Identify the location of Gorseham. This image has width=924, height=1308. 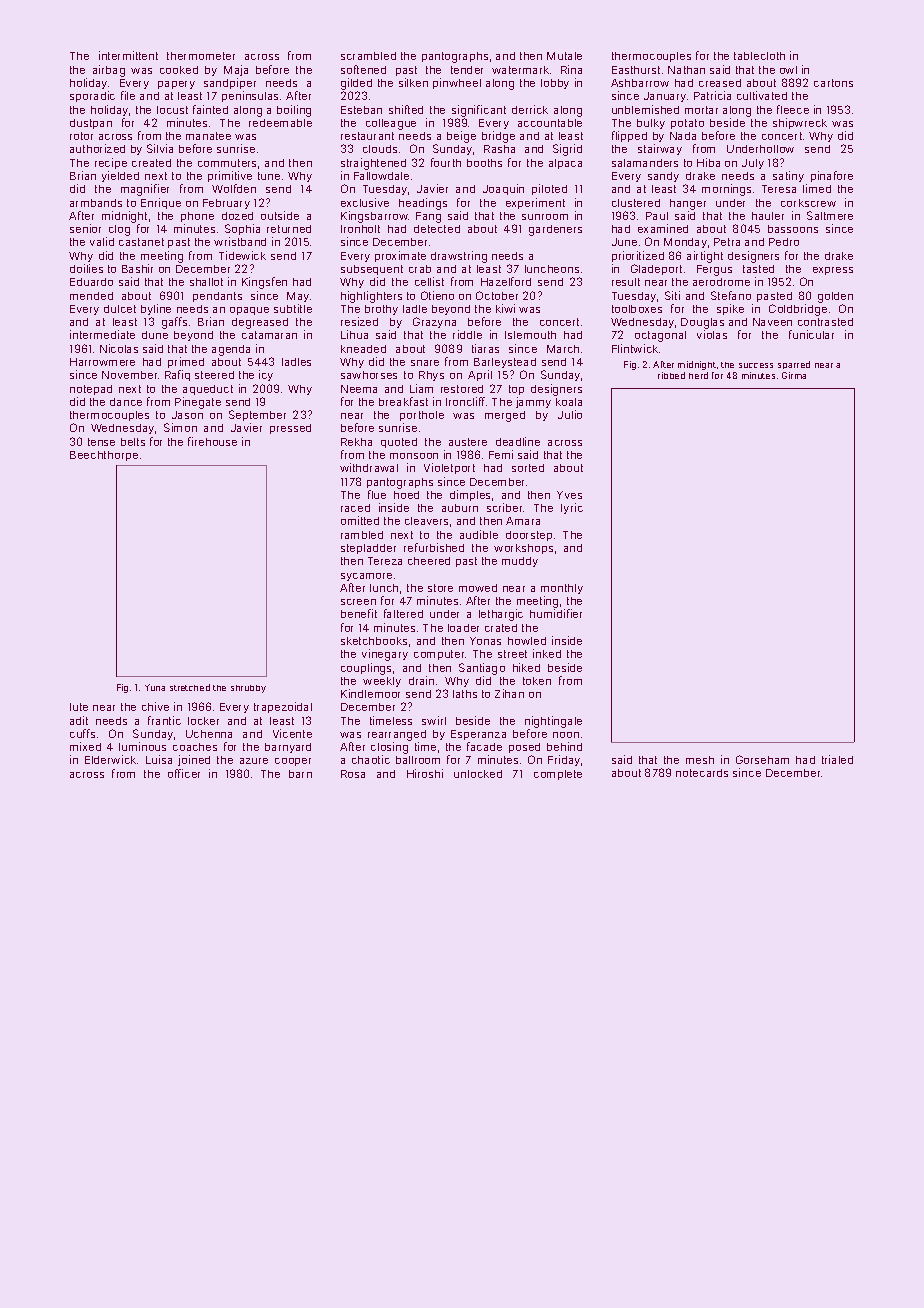
(762, 759).
